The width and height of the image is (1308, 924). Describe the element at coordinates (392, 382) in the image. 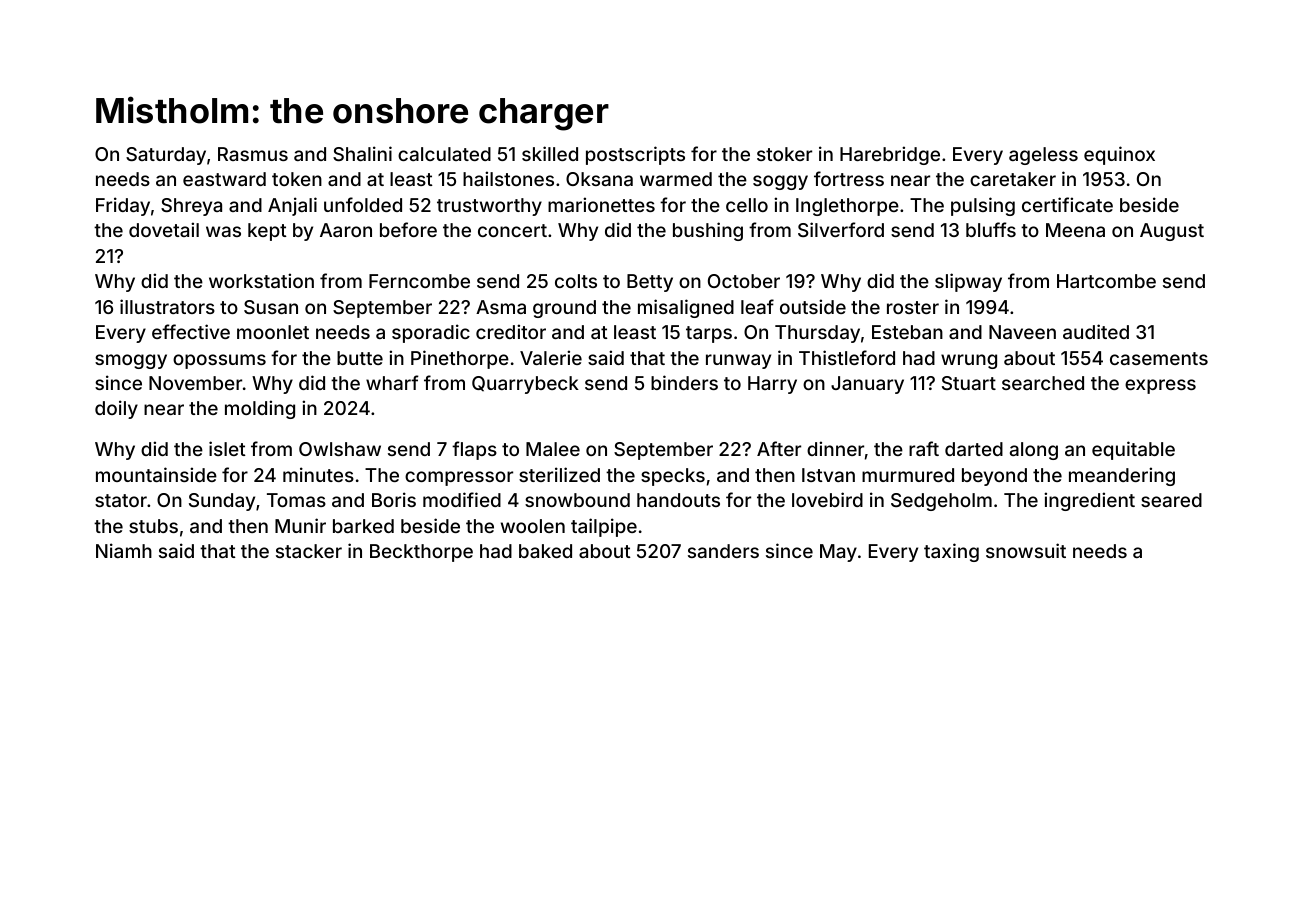

I see `wharf` at that location.
